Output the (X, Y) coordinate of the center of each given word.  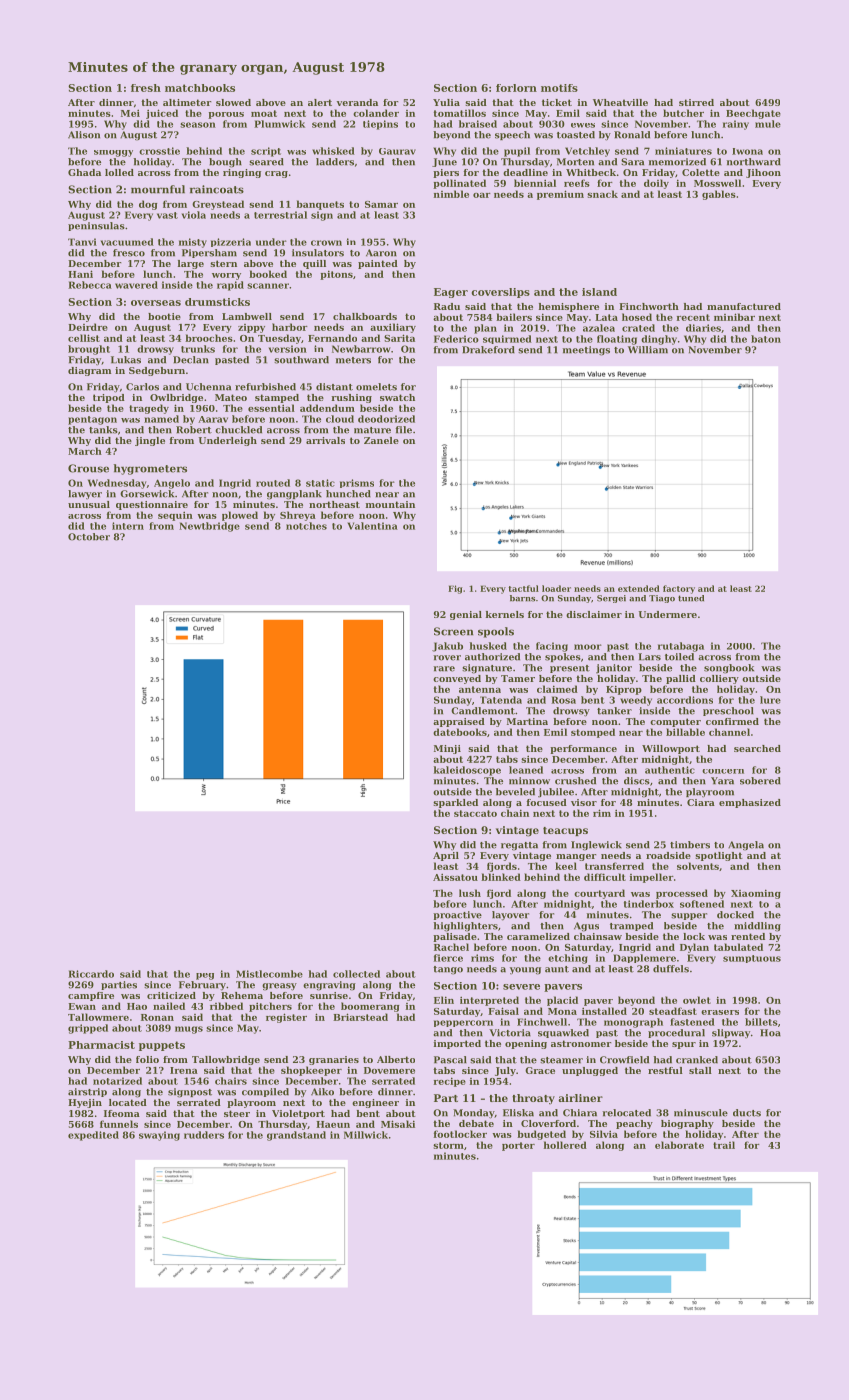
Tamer (518, 678)
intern (128, 526)
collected (356, 974)
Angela (746, 846)
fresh (146, 88)
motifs (559, 88)
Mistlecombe (269, 974)
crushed (575, 781)
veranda (357, 102)
